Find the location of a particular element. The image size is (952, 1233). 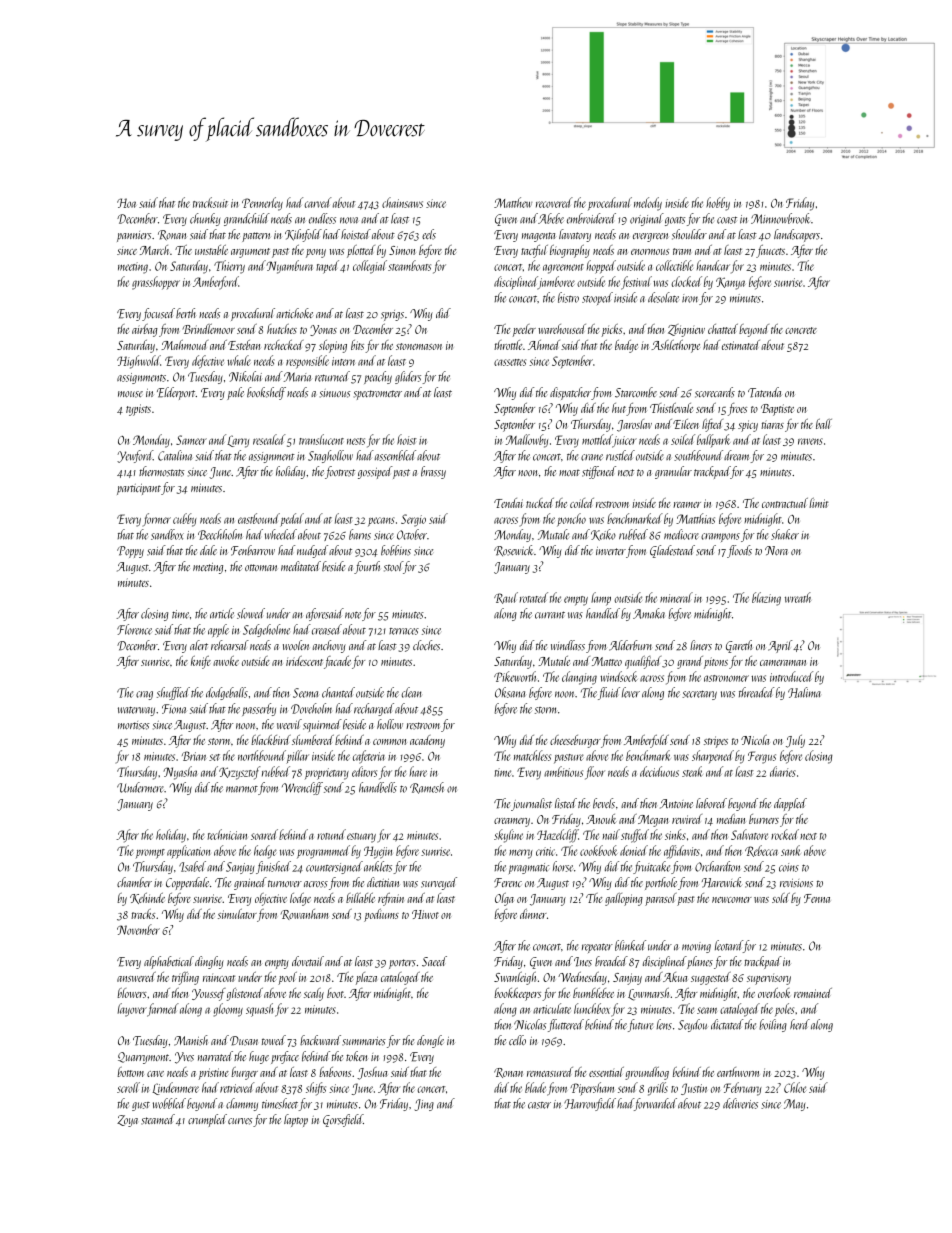

translucent is located at coordinates (321, 439).
